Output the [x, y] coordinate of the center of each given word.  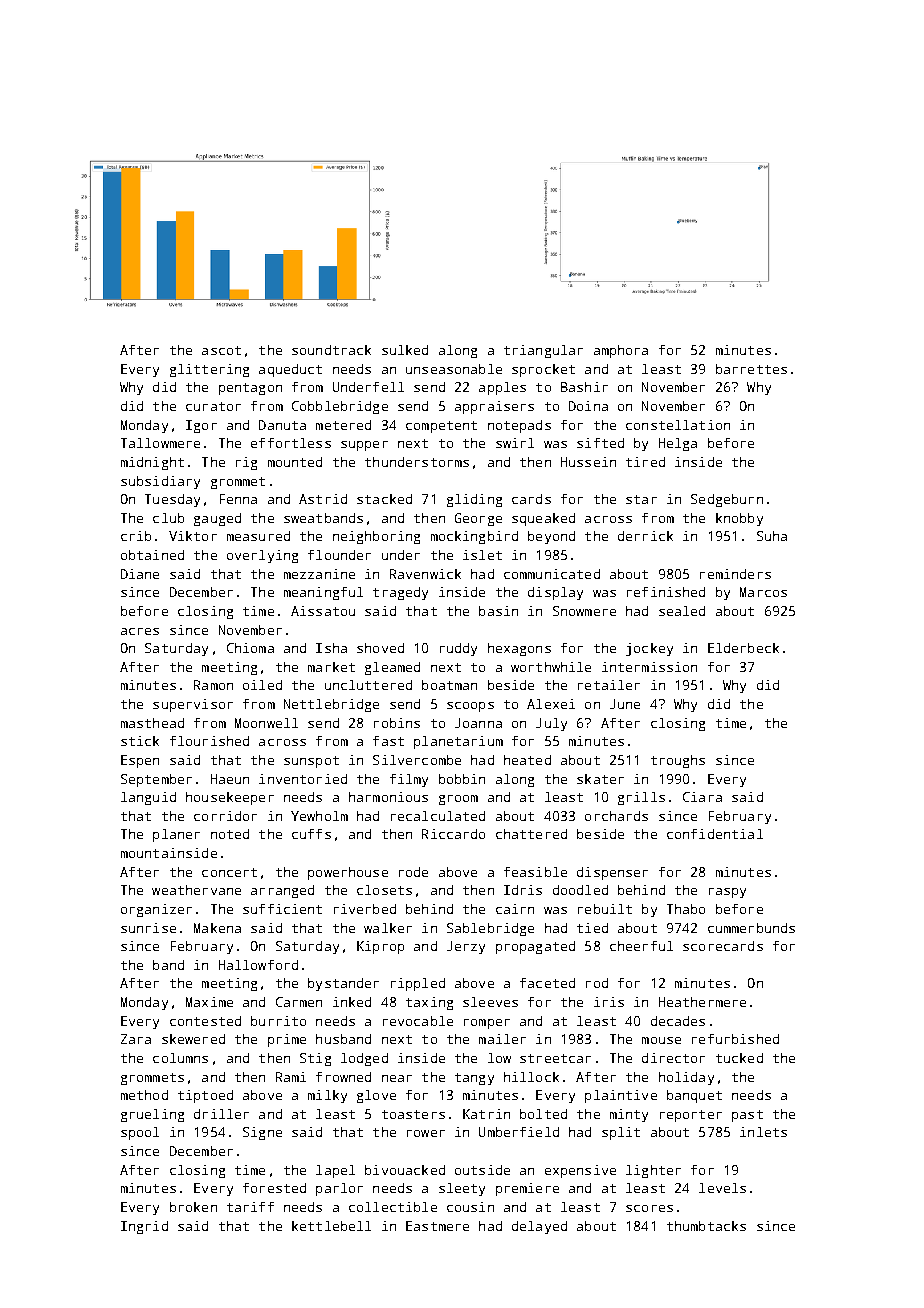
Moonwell [266, 723]
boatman [449, 685]
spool [140, 1133]
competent [441, 427]
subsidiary [160, 482]
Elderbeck [743, 648]
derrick [645, 536]
